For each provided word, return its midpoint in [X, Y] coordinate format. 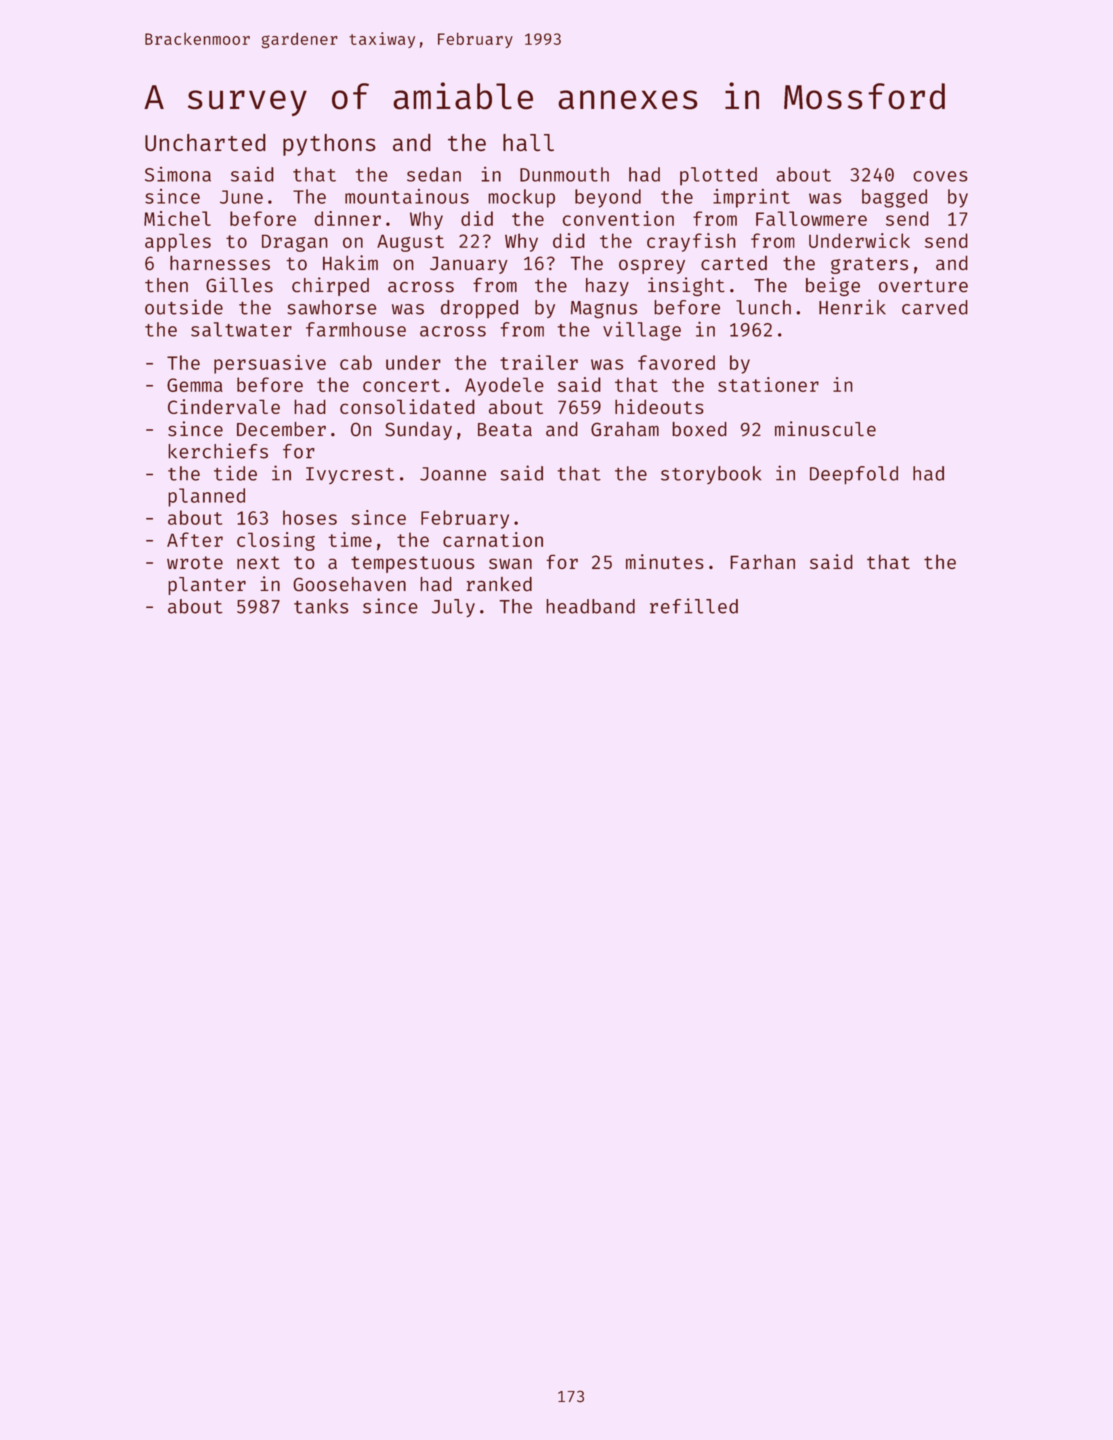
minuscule [825, 429]
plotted [718, 176]
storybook [711, 475]
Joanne [453, 474]
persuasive [270, 364]
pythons [329, 145]
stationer [768, 384]
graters [869, 265]
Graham [625, 429]
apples [178, 242]
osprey [652, 266]
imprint [751, 198]
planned [206, 497]
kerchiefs [218, 451]
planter [207, 586]
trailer [539, 362]
